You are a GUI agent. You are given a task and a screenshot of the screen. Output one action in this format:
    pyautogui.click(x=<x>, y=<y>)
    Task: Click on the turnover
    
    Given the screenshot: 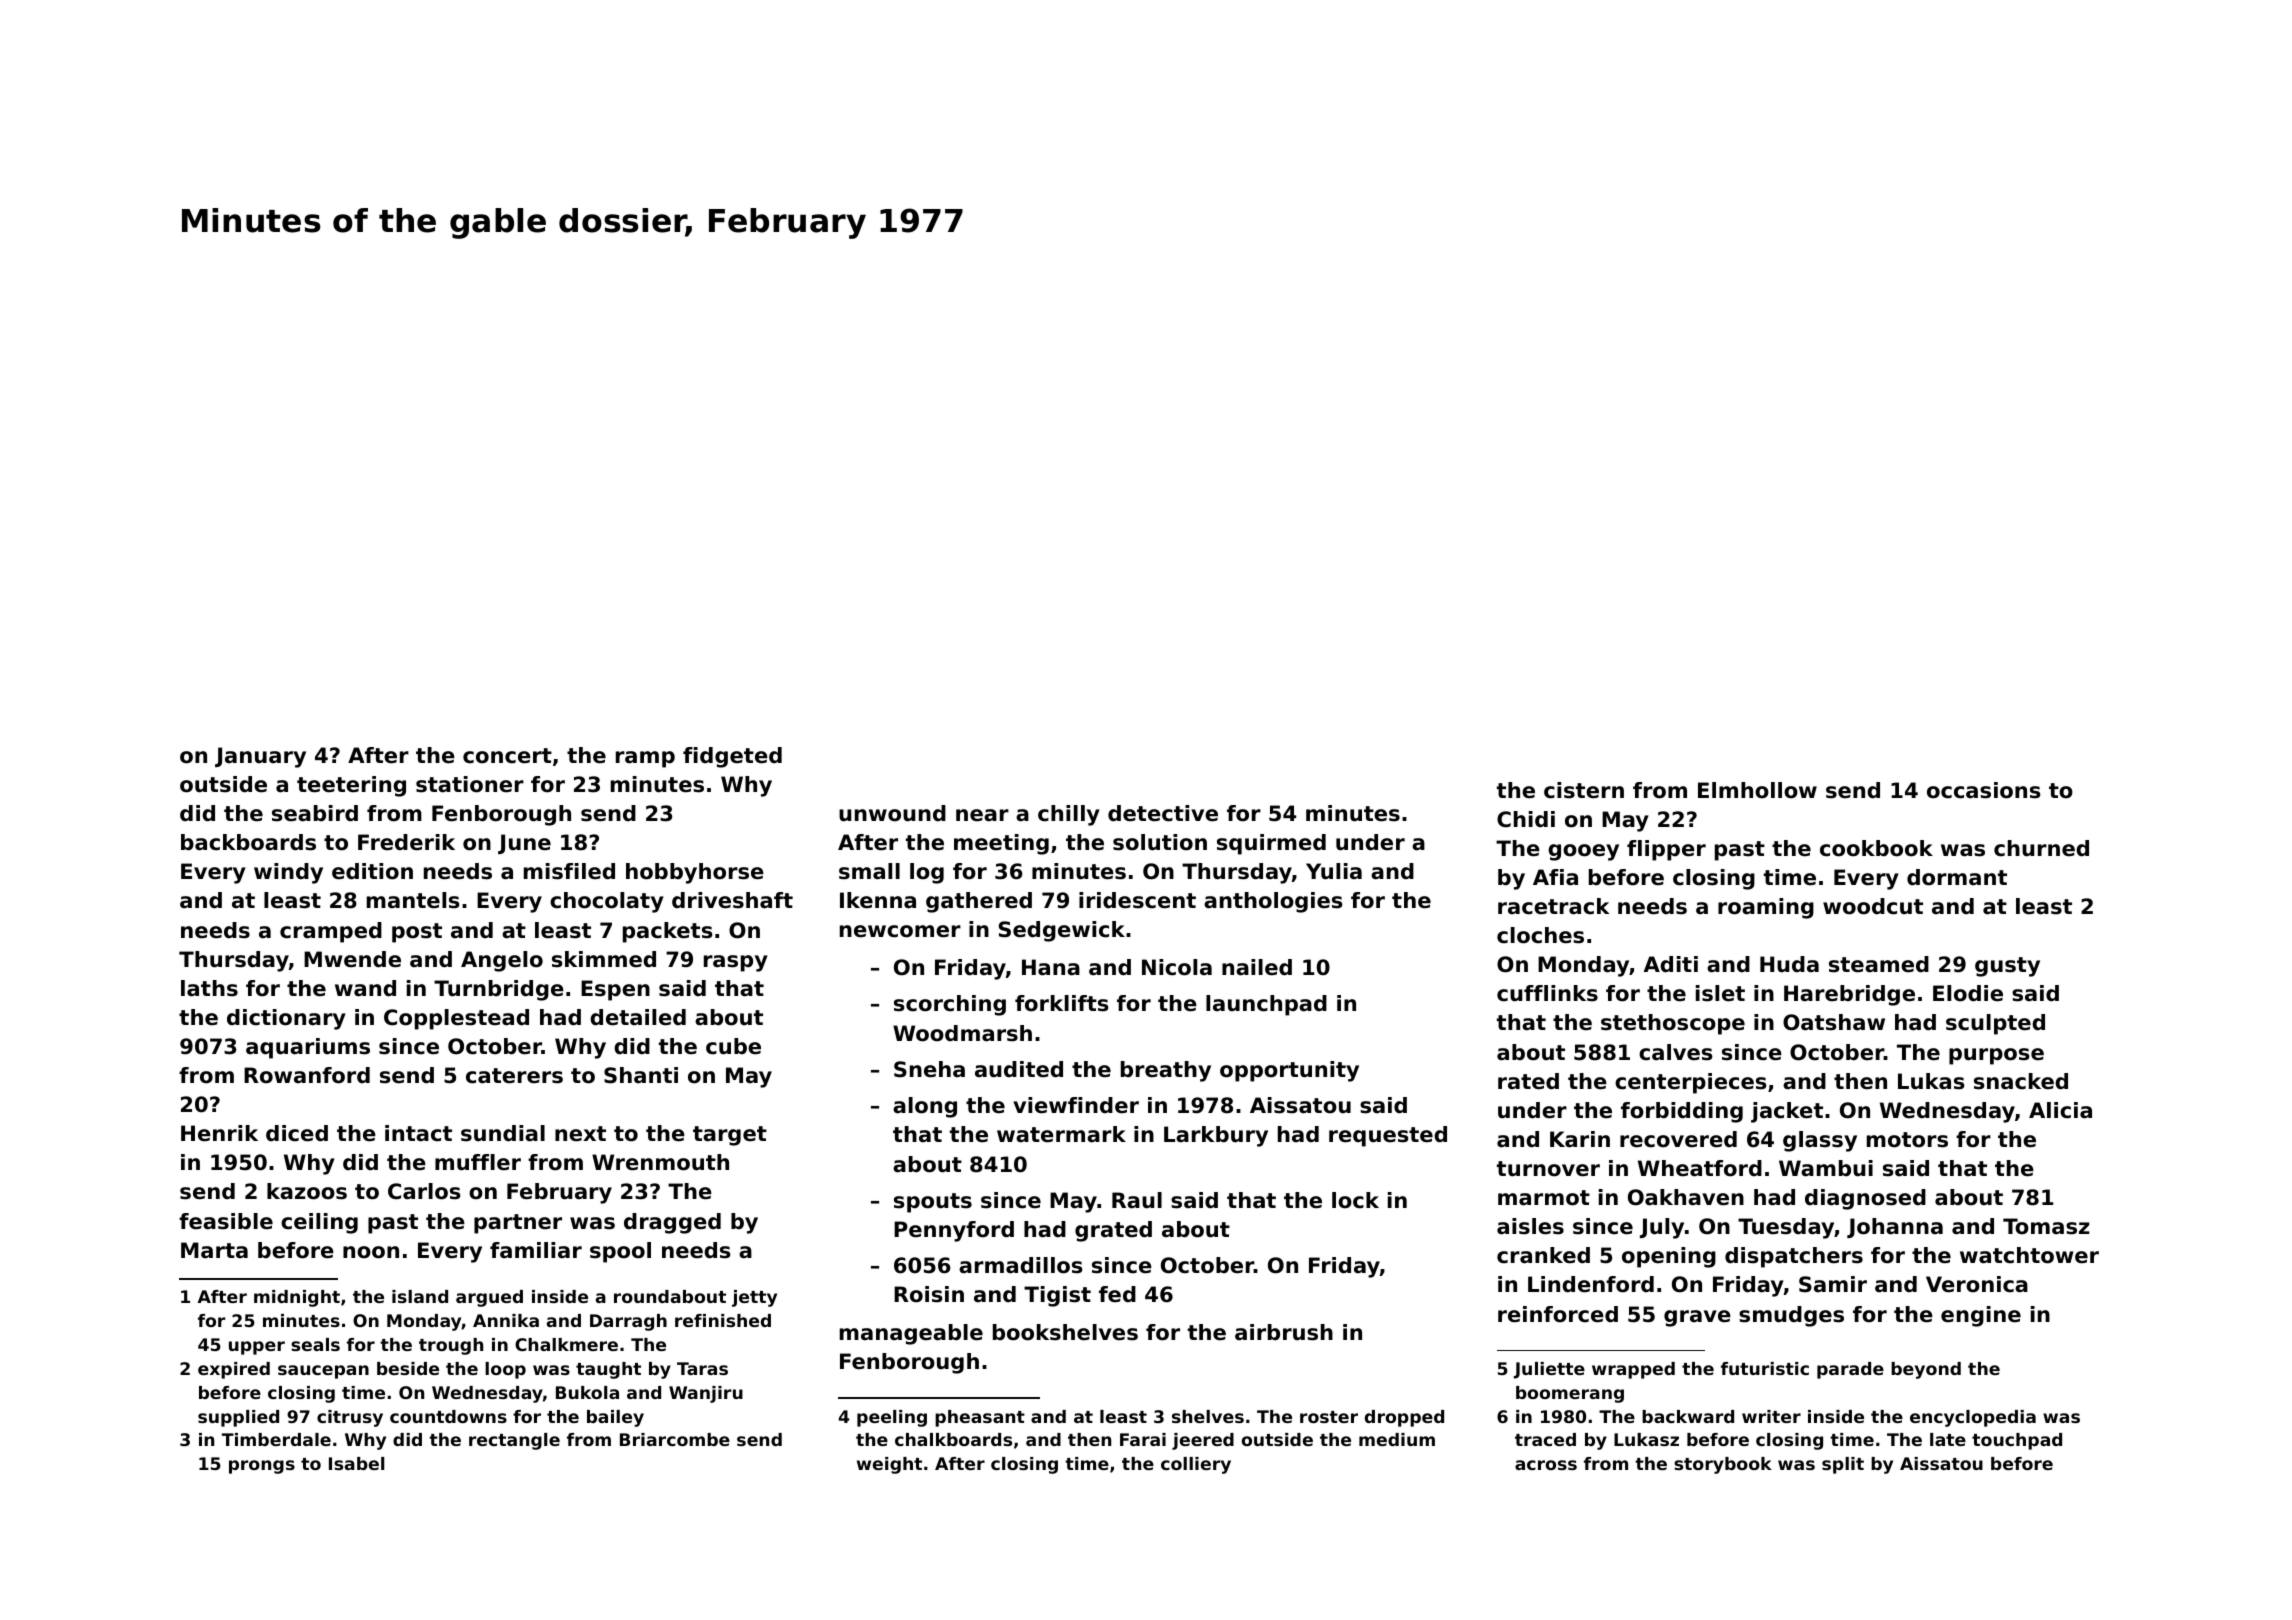 What is the action you would take?
    pyautogui.click(x=1548, y=1169)
